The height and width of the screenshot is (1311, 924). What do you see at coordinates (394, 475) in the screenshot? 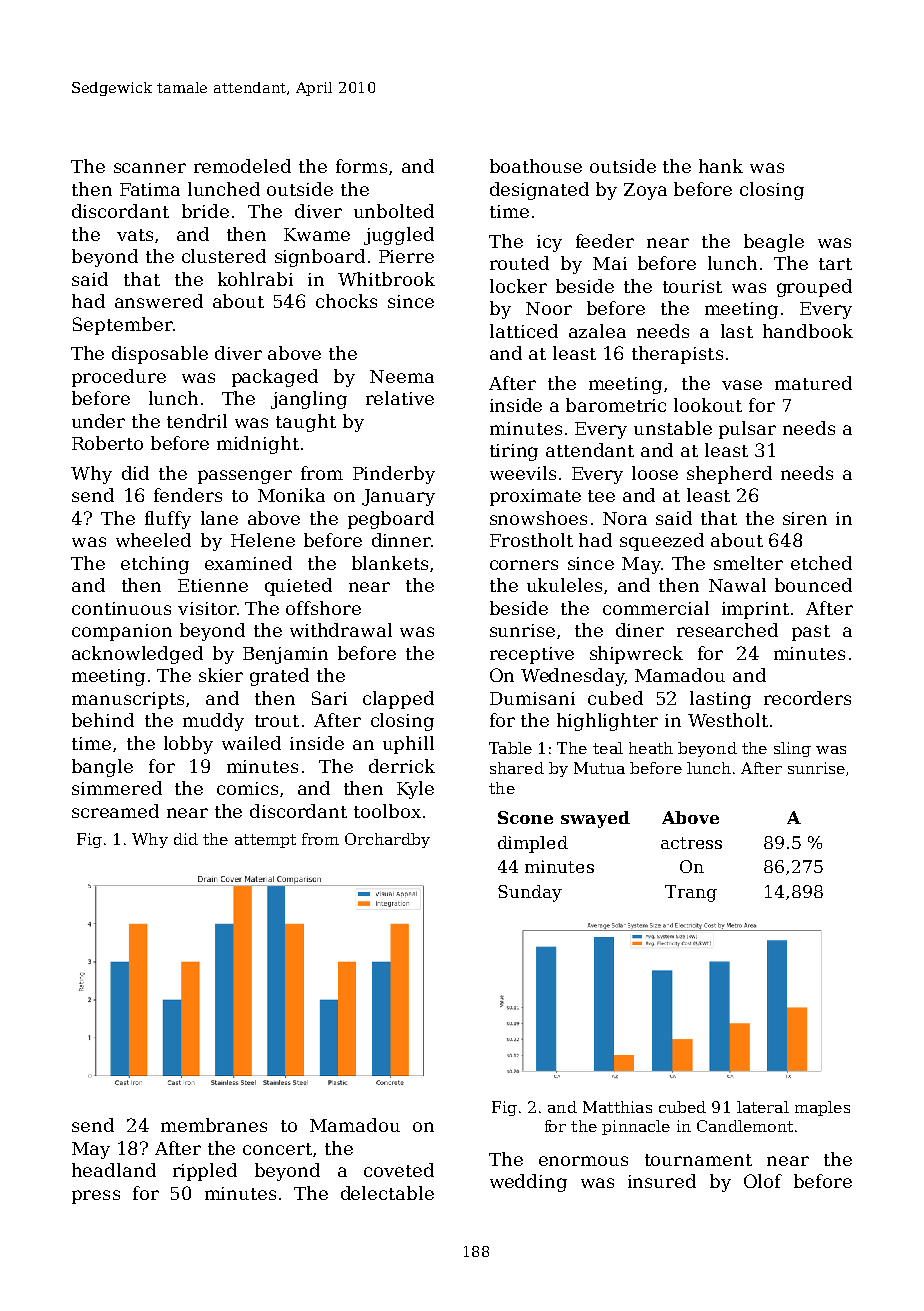
I see `Pinderby` at bounding box center [394, 475].
